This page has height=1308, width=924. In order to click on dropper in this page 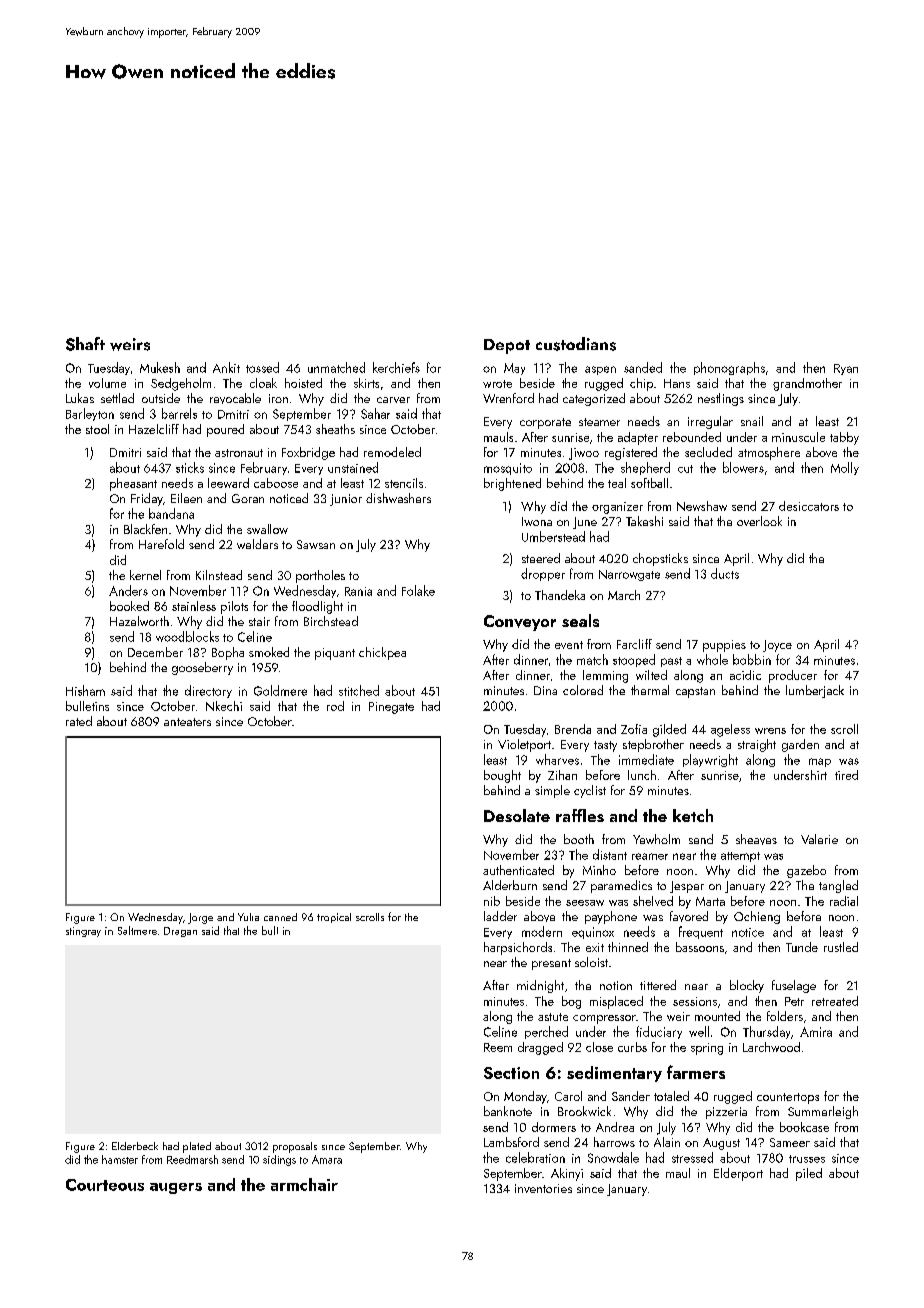, I will do `click(543, 574)`.
